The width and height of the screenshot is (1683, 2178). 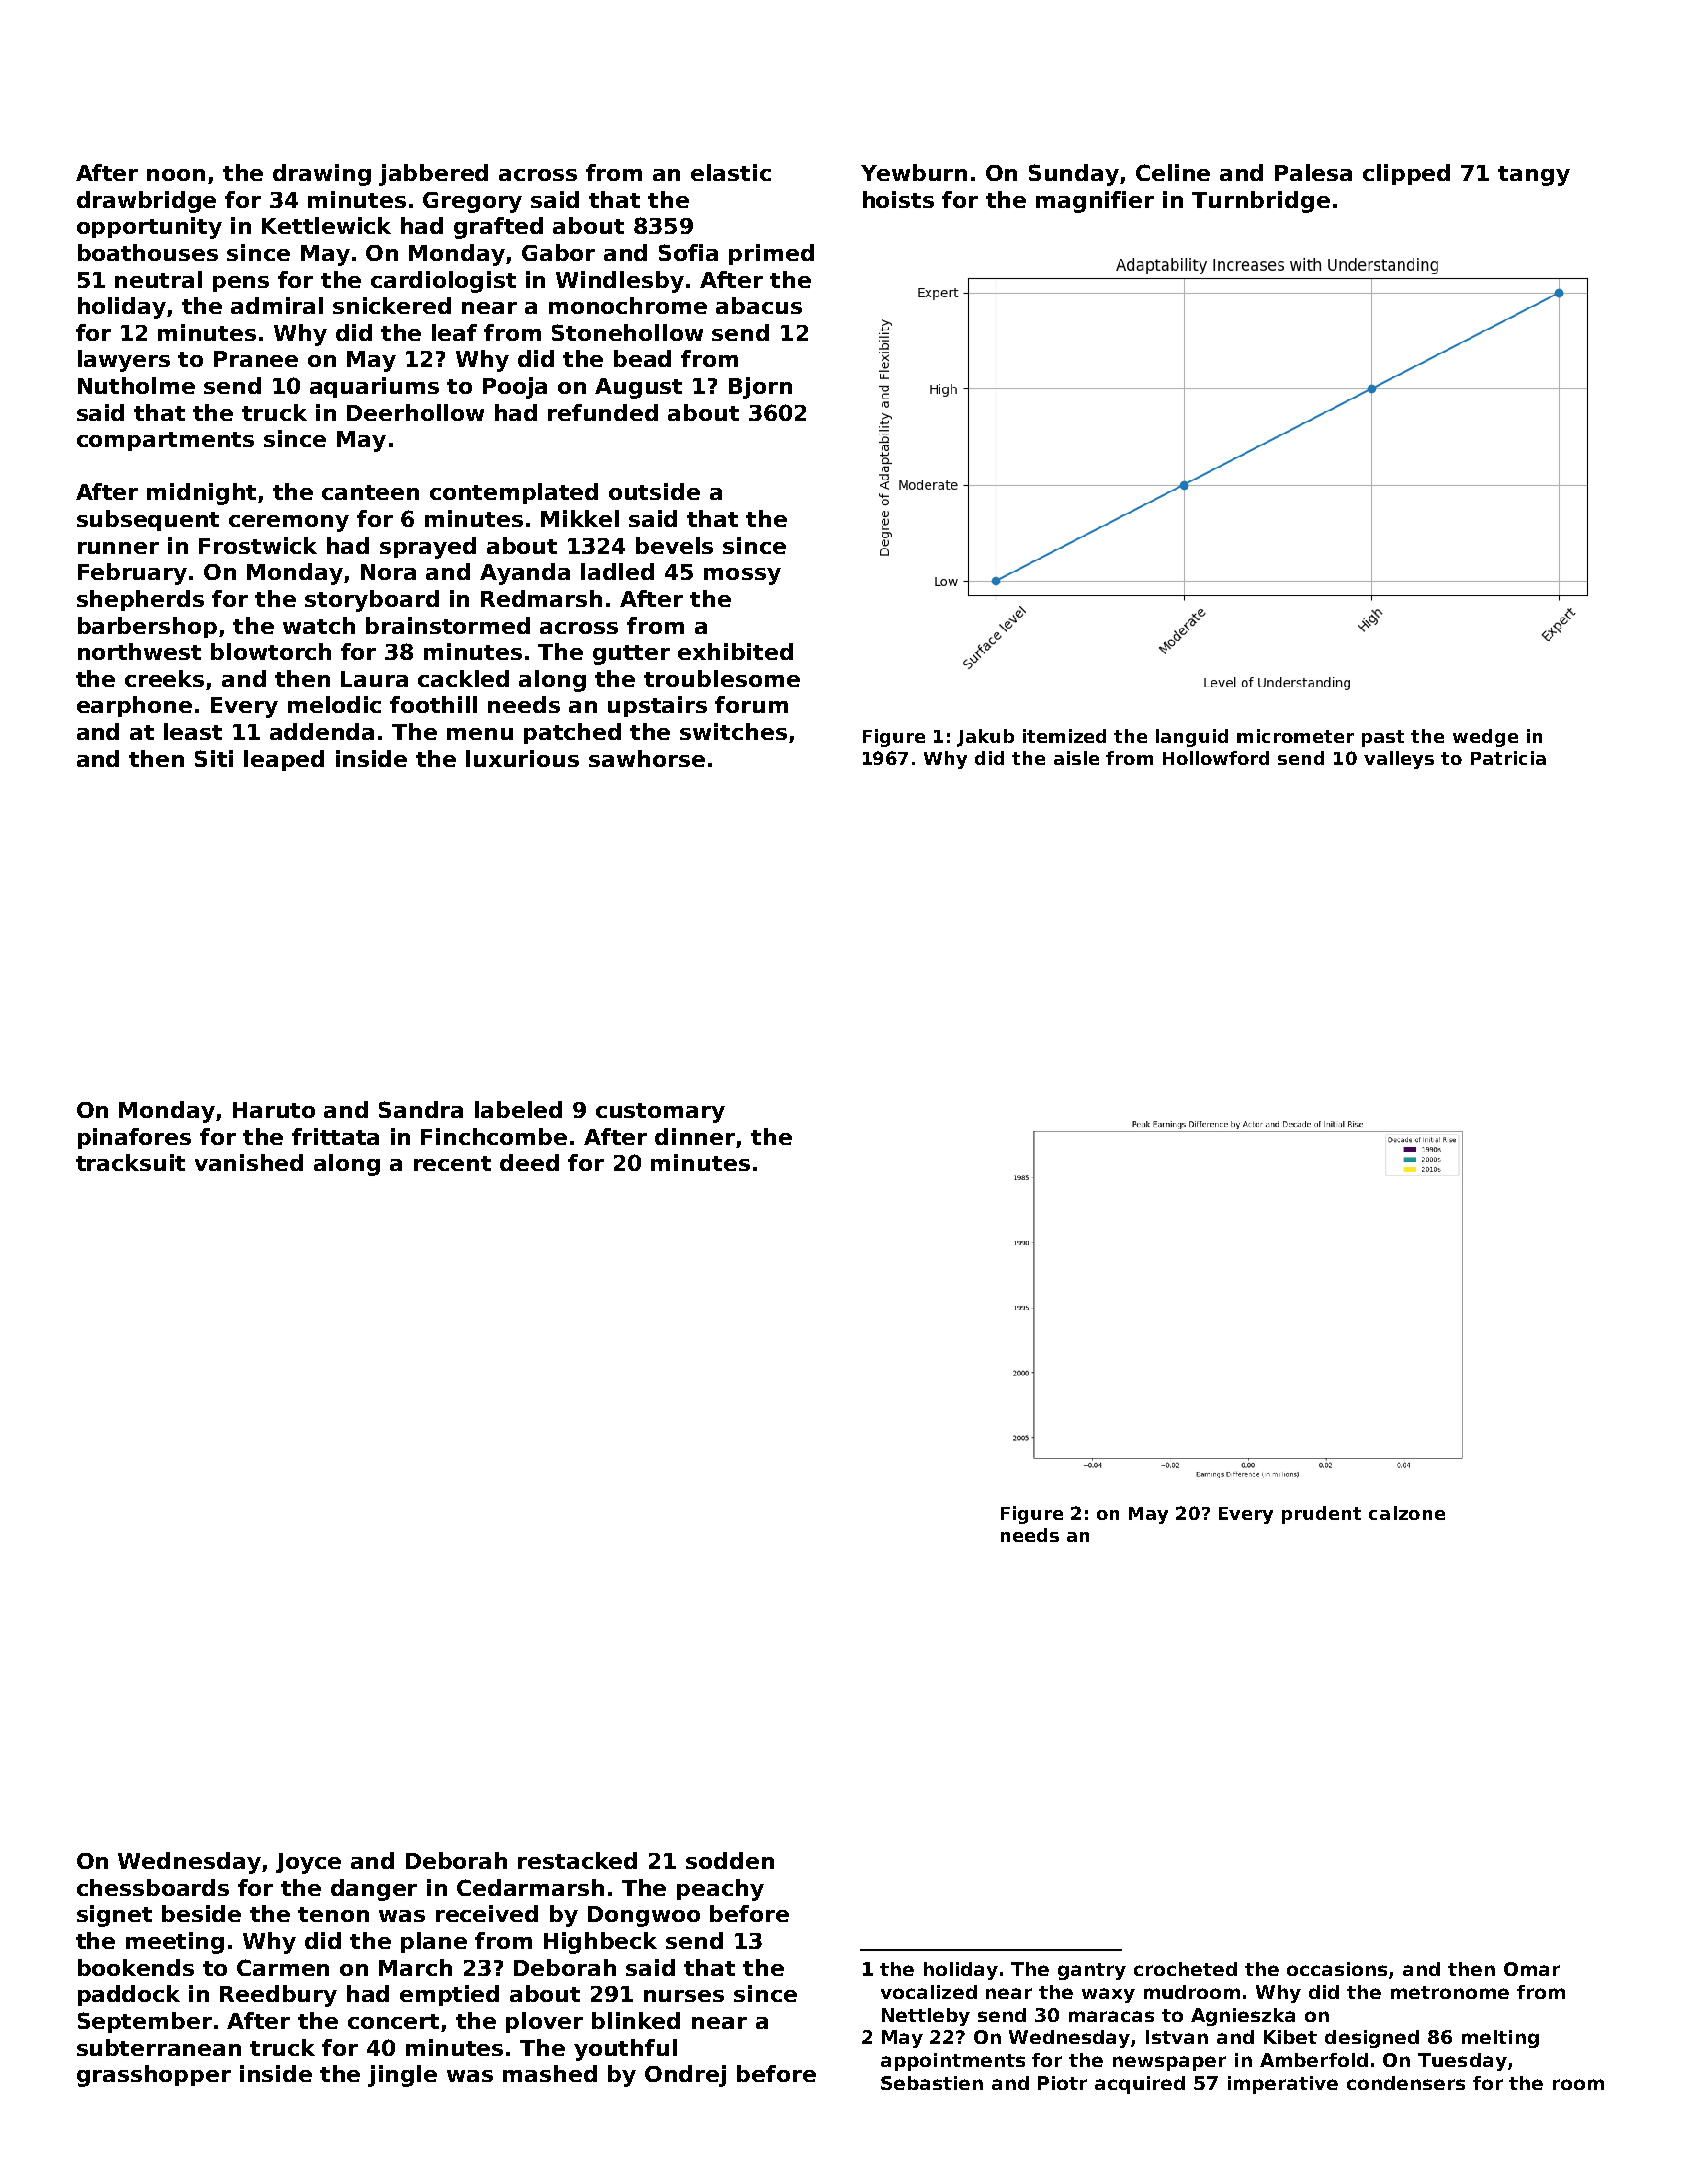 I want to click on tangy, so click(x=1534, y=176).
